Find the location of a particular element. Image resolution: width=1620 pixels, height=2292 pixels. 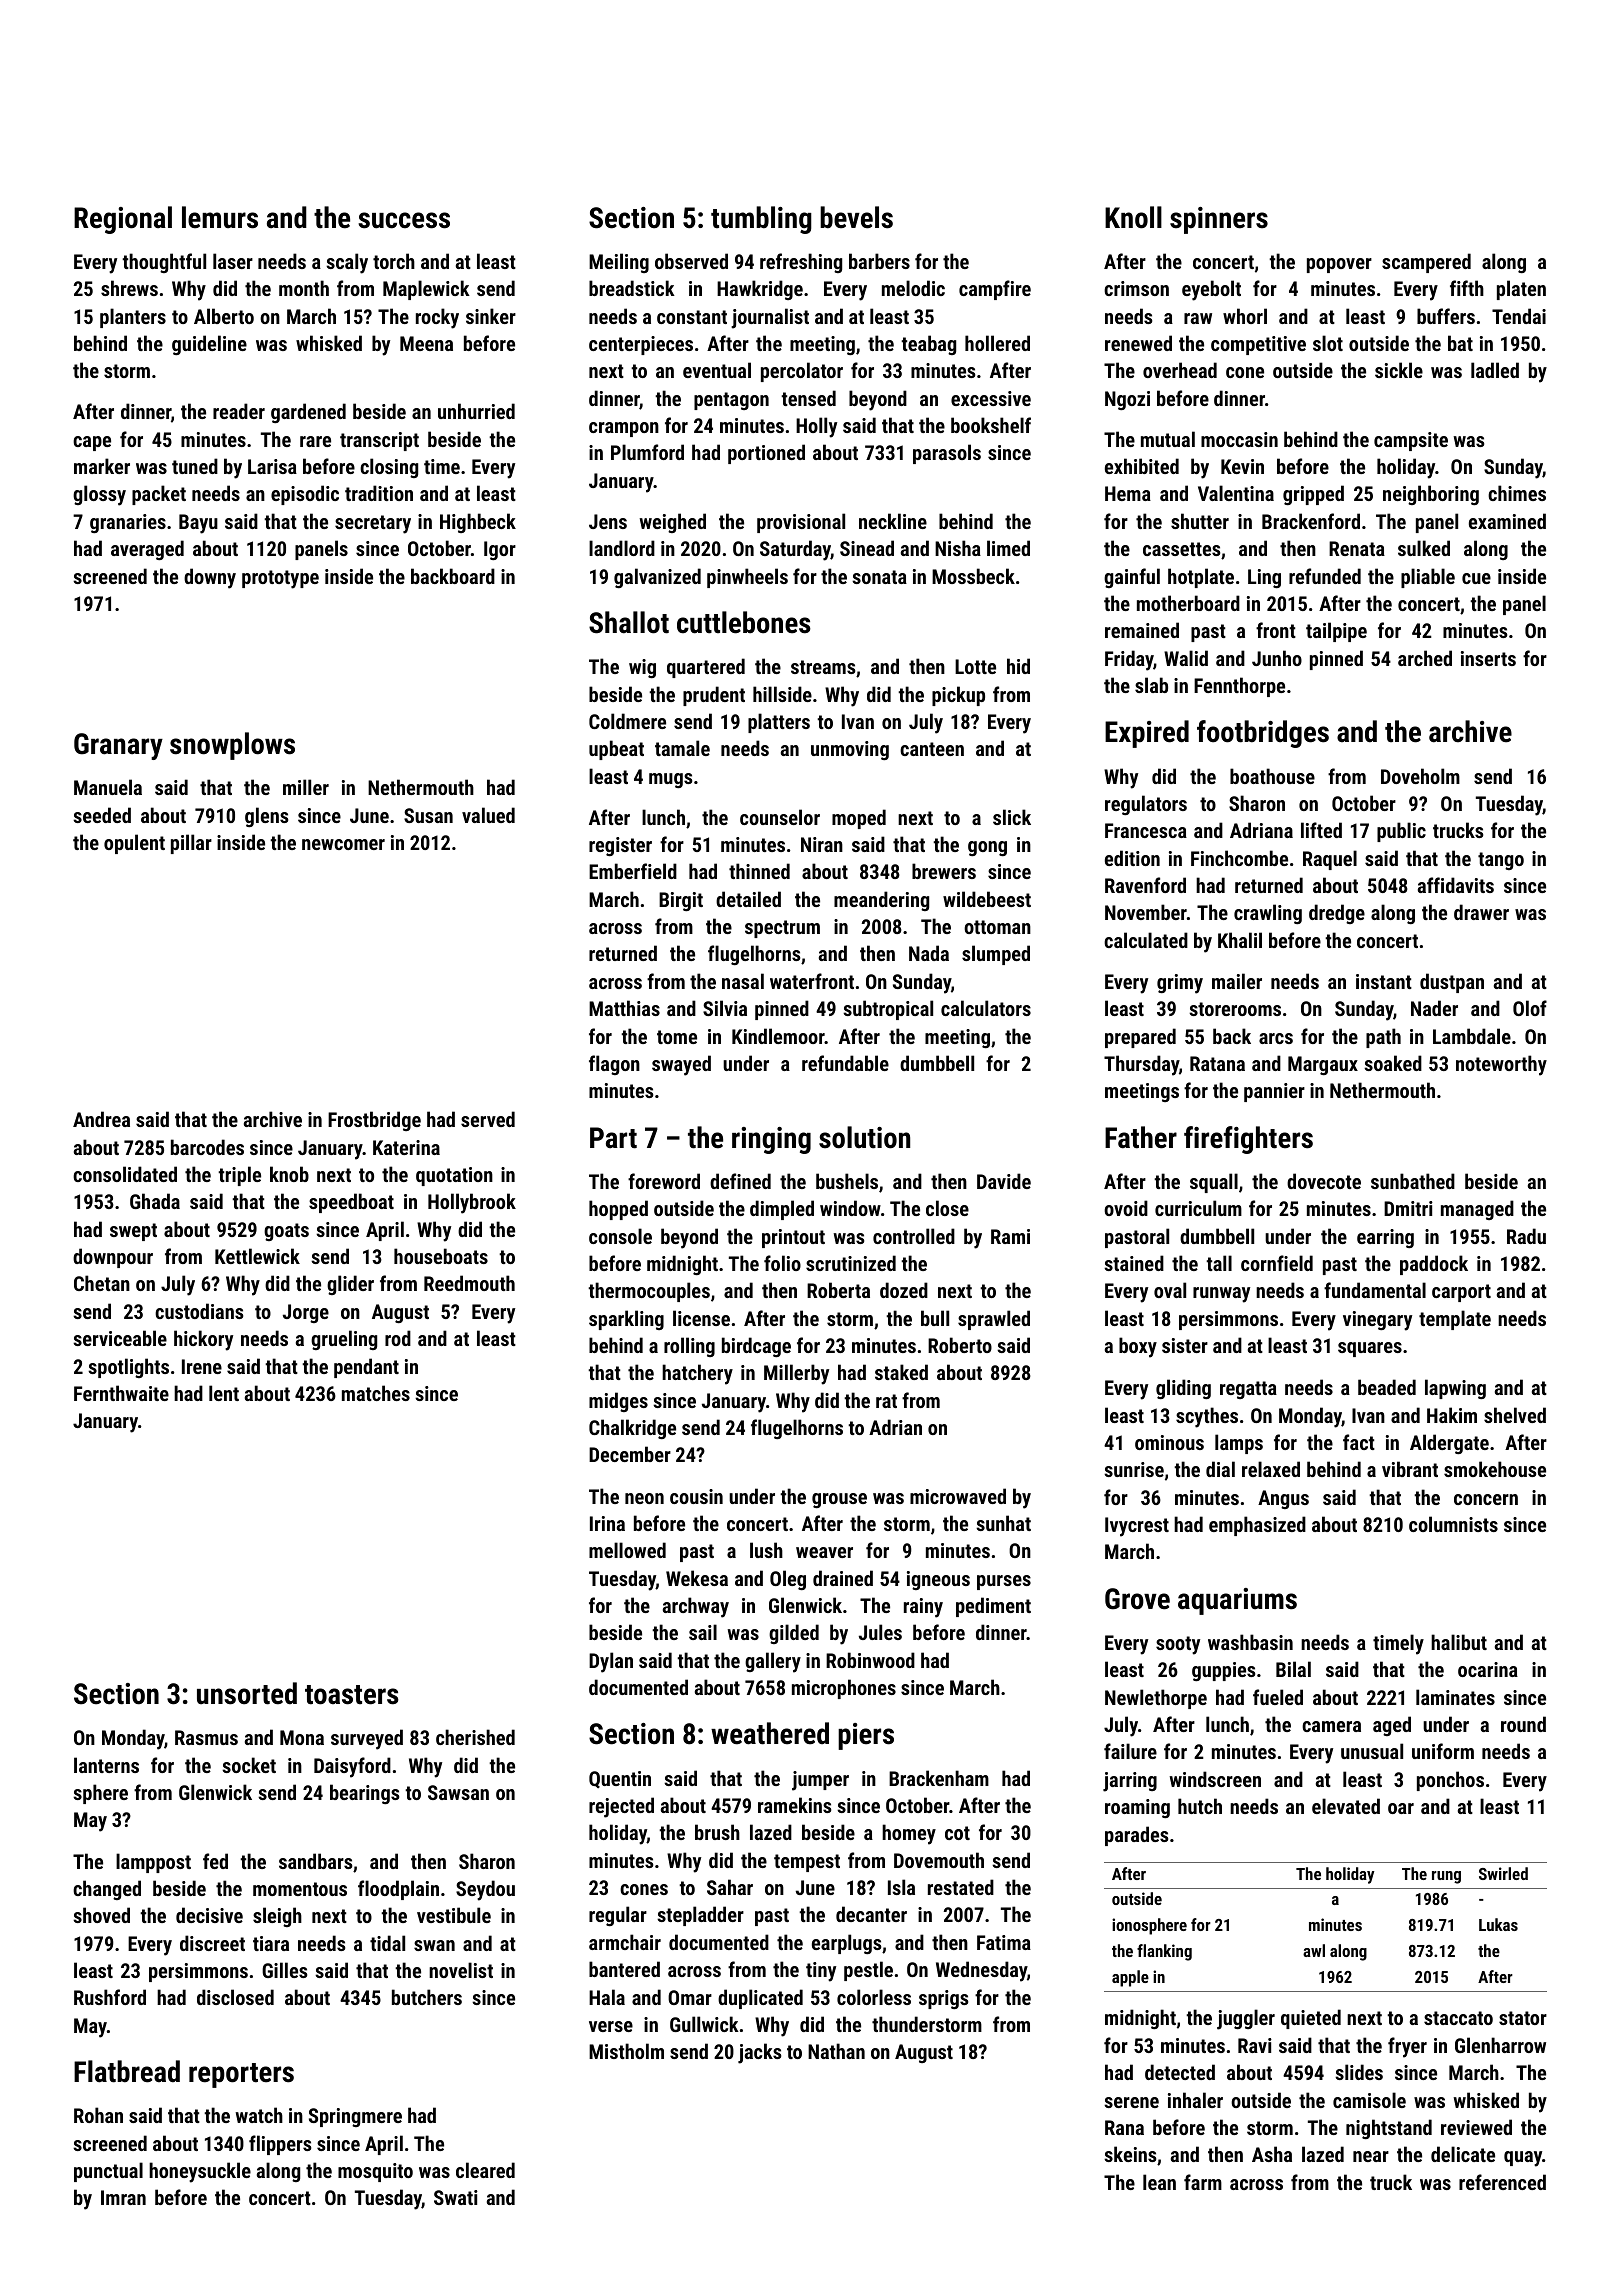

Emberfield is located at coordinates (633, 871).
